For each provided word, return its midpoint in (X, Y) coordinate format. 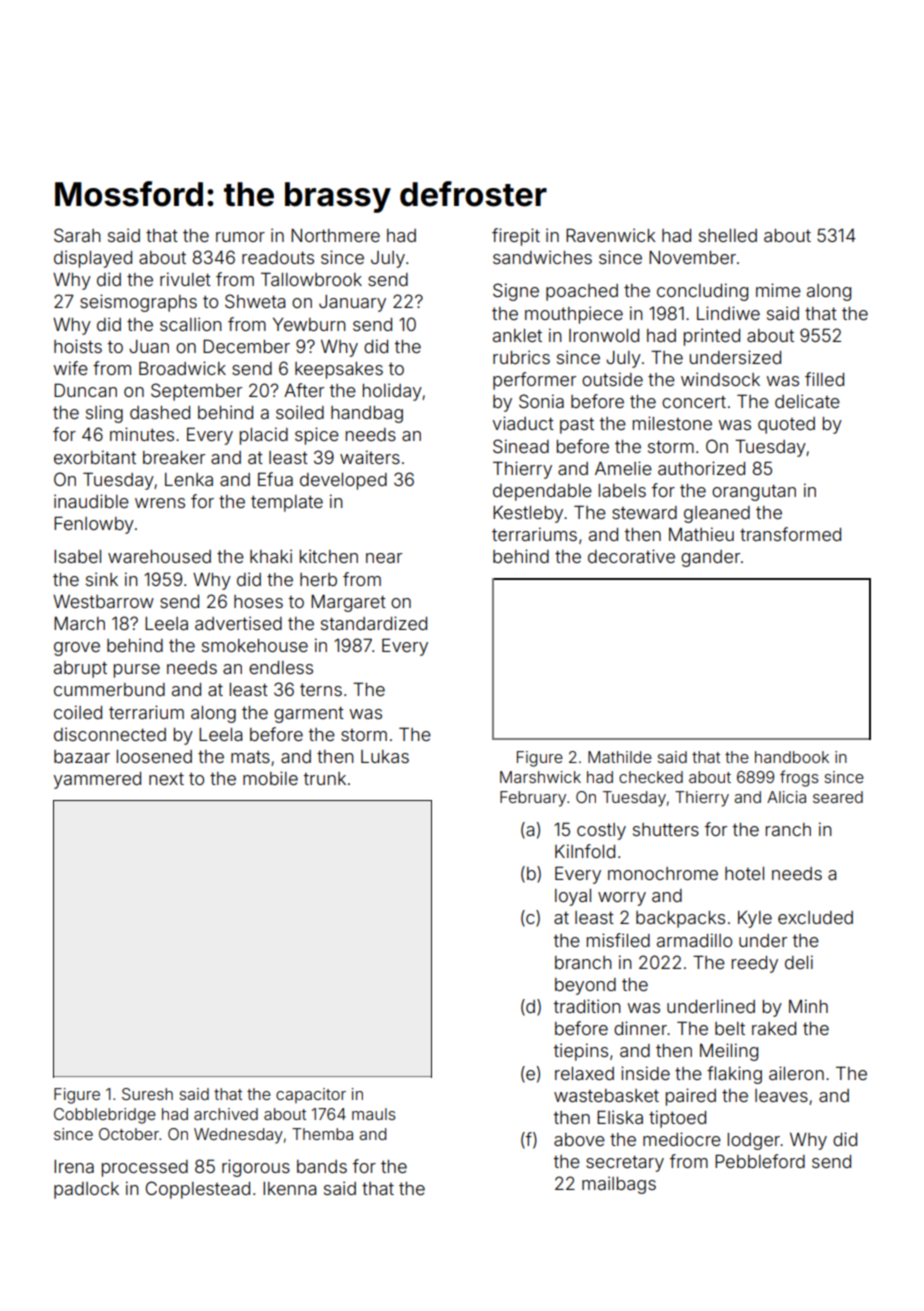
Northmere (335, 235)
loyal (573, 897)
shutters (666, 829)
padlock (86, 1190)
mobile (270, 778)
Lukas (385, 756)
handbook (792, 757)
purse (137, 671)
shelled (728, 235)
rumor (240, 237)
